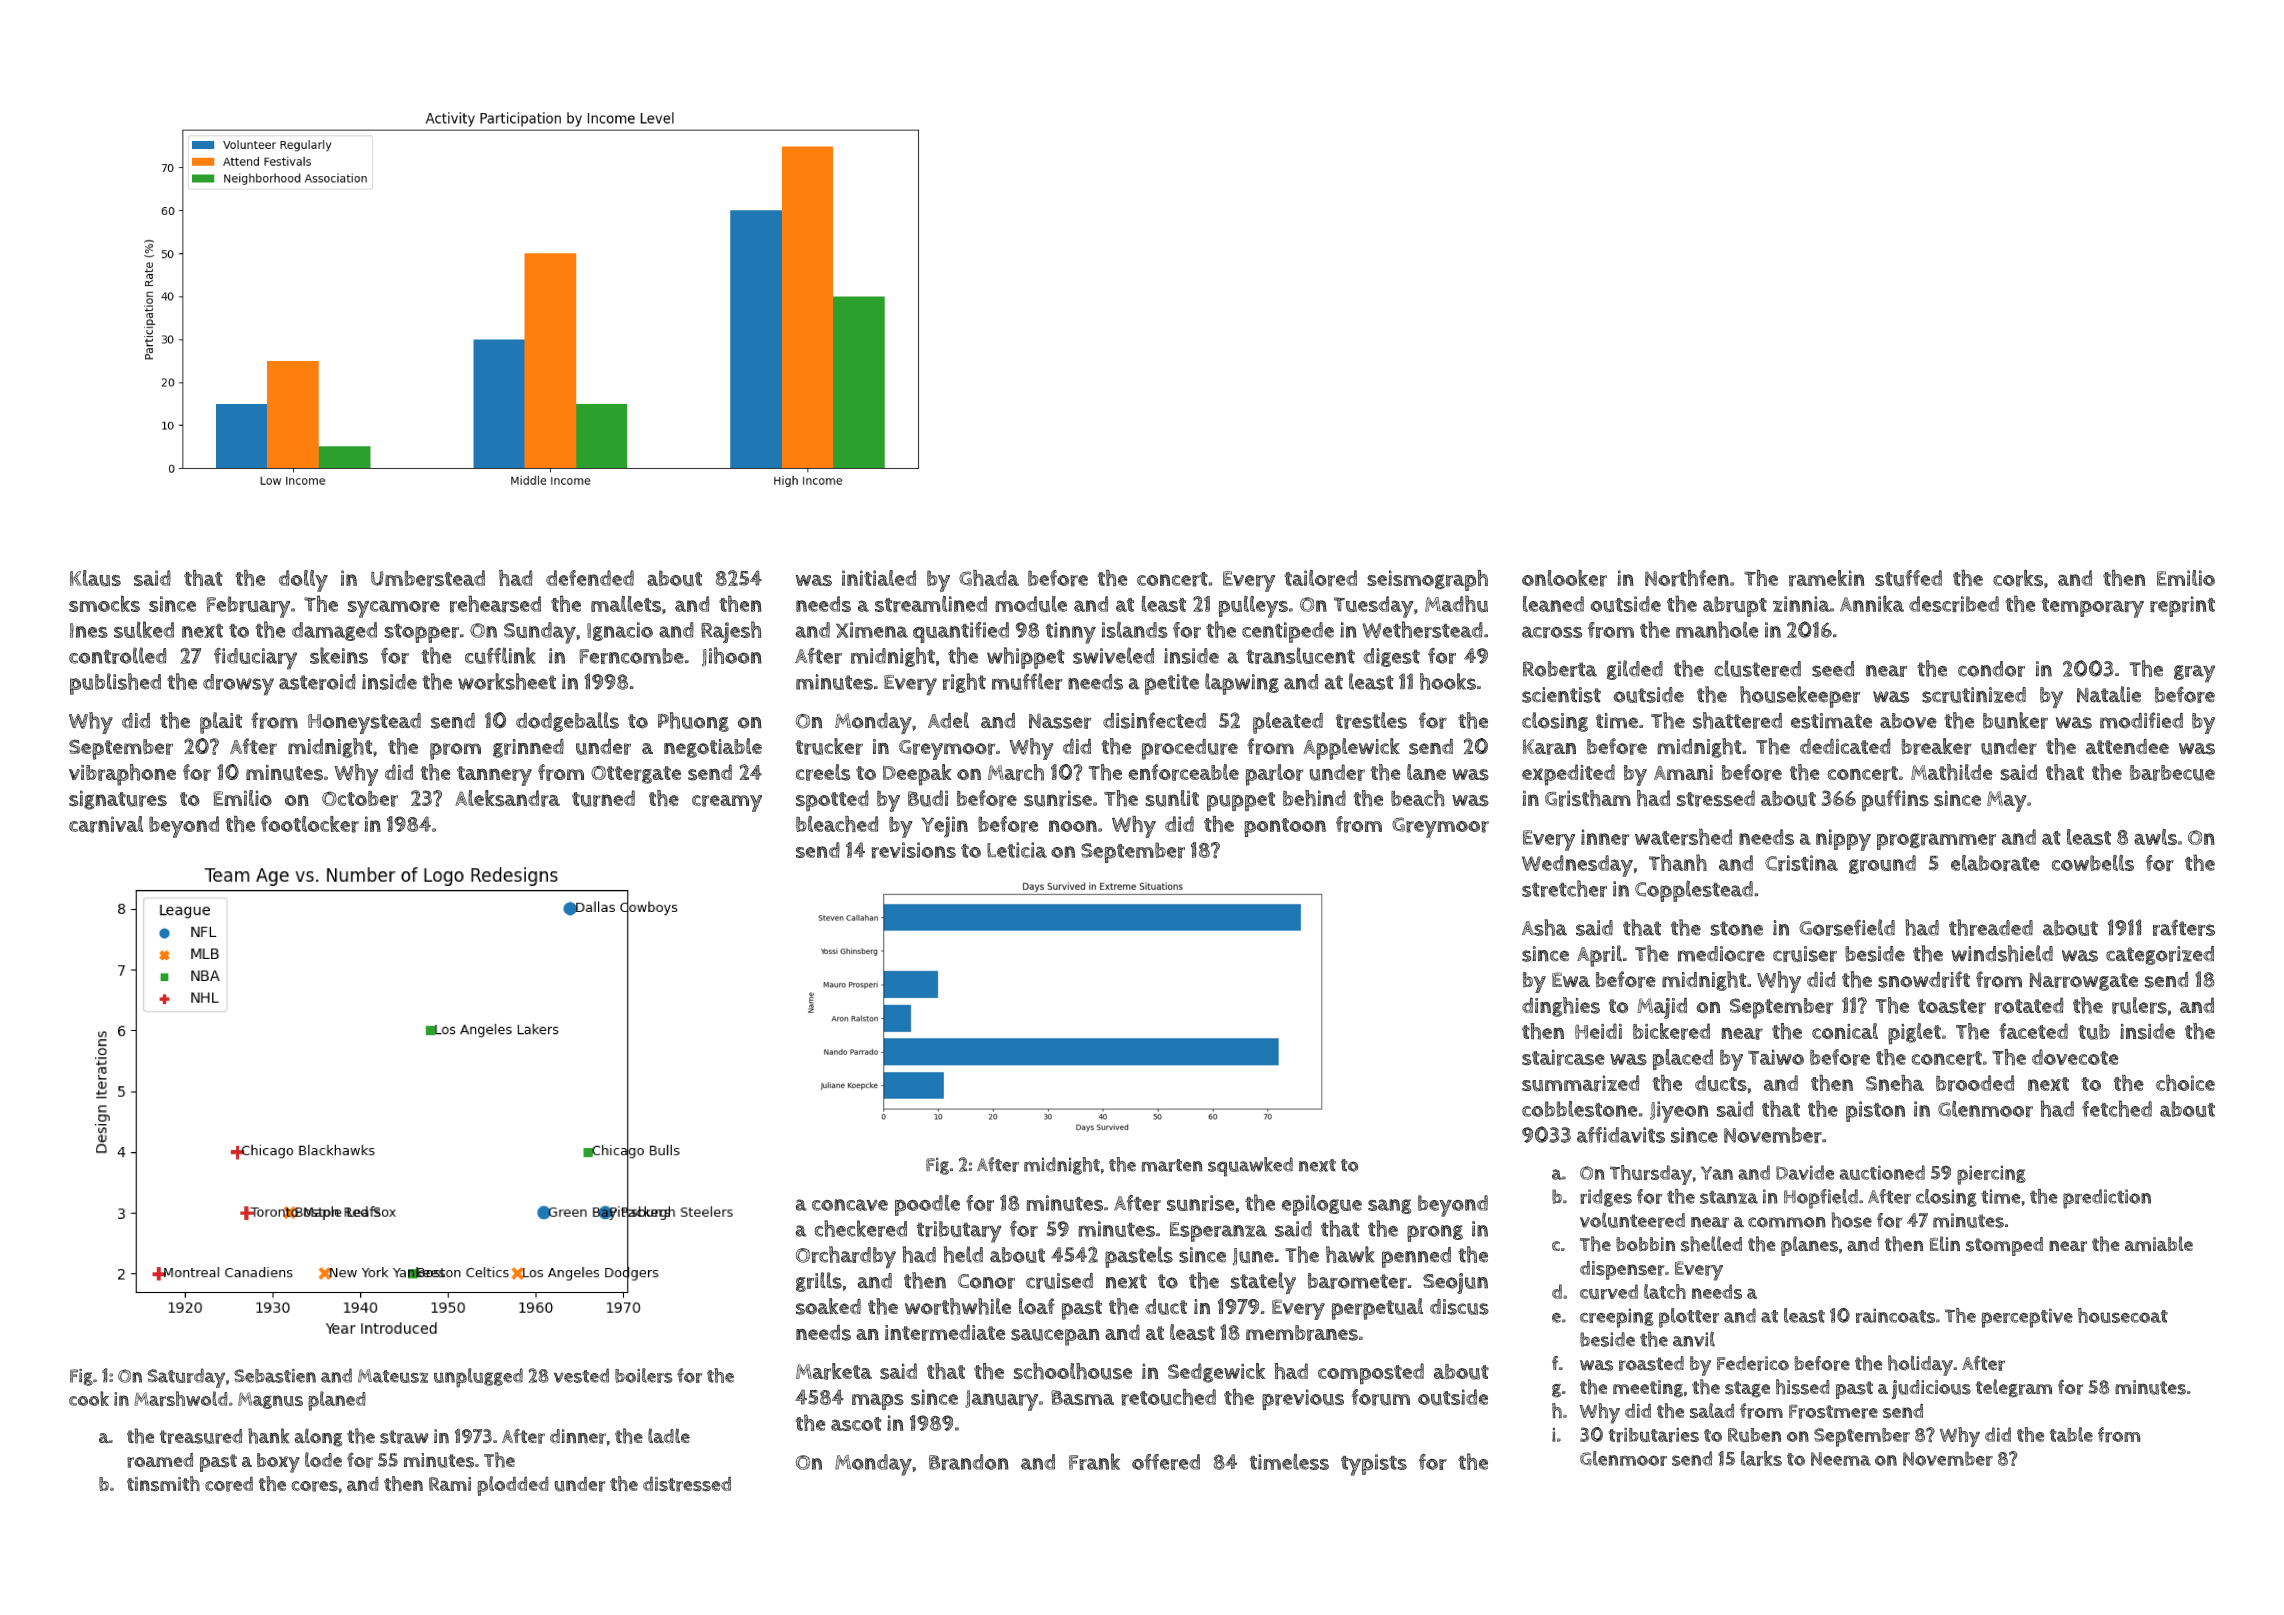 The image size is (2284, 1615). I want to click on Mathilde, so click(1951, 772).
